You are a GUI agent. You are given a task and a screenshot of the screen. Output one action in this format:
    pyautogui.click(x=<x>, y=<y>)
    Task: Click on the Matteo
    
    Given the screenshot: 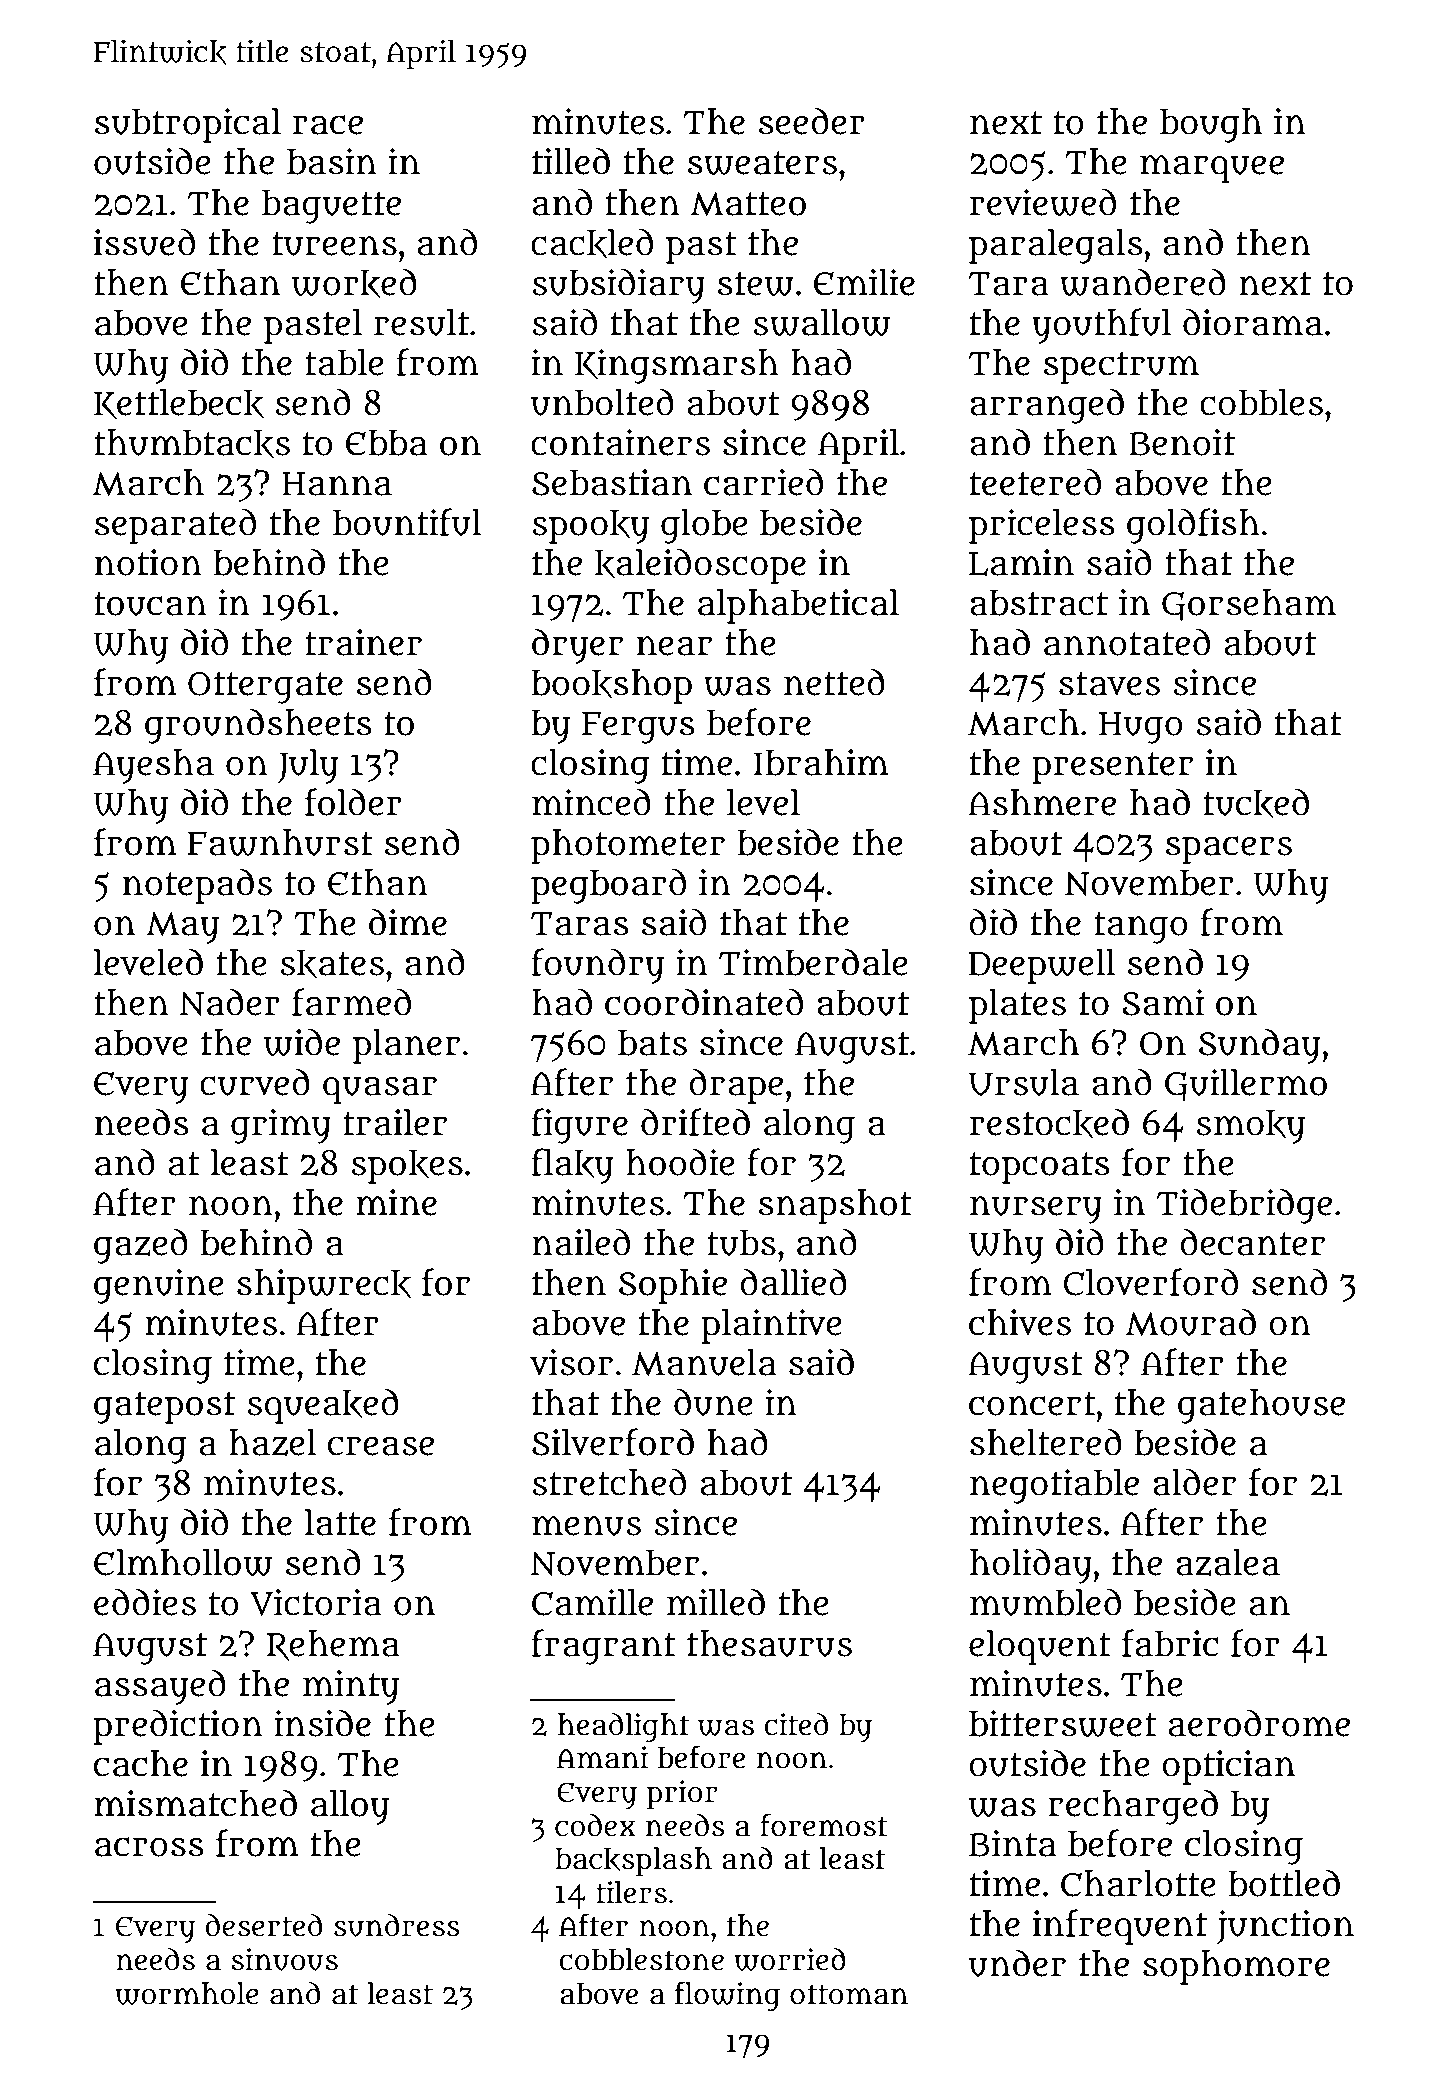 What is the action you would take?
    pyautogui.click(x=748, y=204)
